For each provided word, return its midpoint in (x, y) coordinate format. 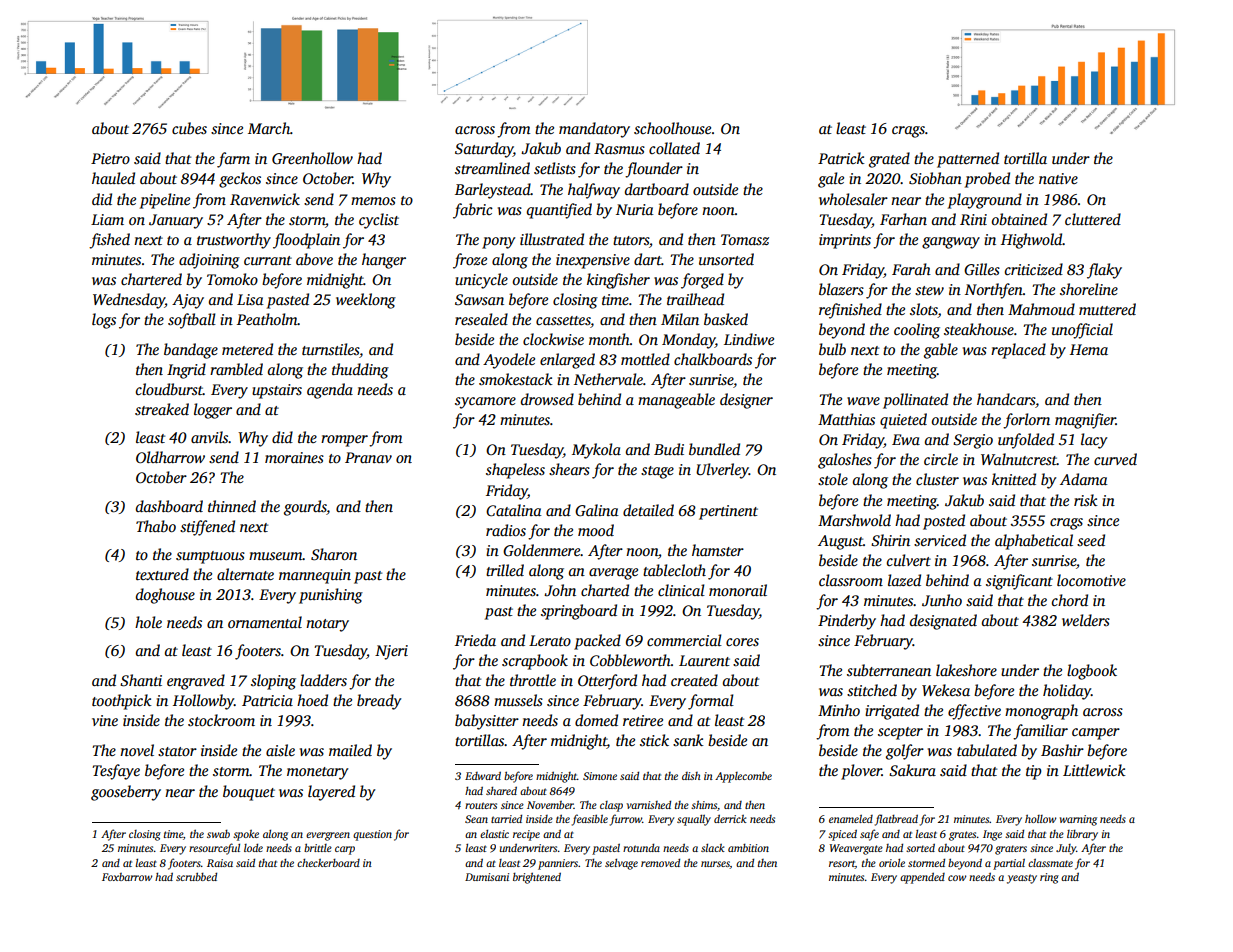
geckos (240, 180)
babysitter (487, 722)
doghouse (165, 596)
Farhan (903, 219)
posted (944, 522)
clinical (681, 590)
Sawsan (479, 300)
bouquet (249, 793)
